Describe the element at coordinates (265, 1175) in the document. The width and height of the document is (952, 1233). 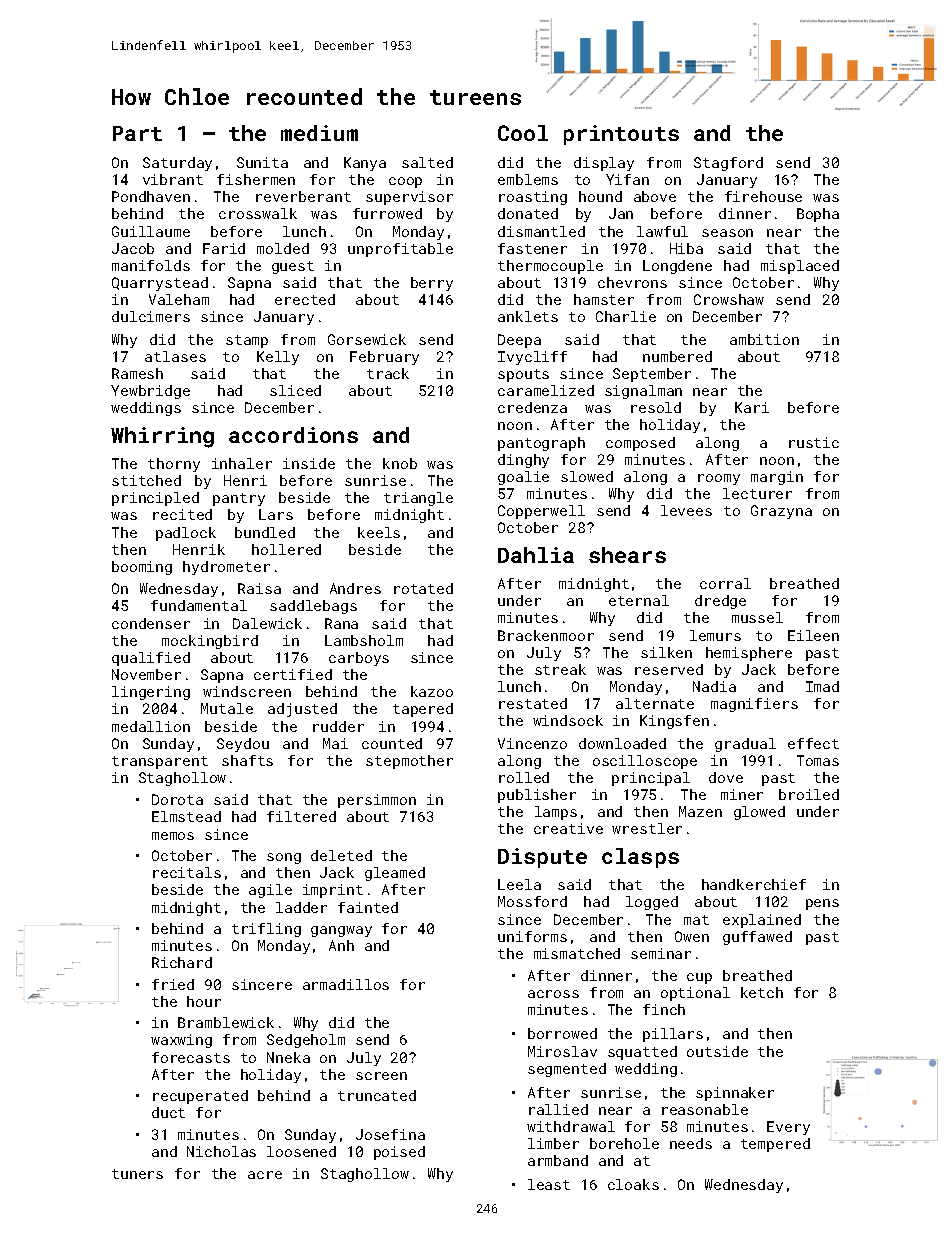
I see `acre` at that location.
